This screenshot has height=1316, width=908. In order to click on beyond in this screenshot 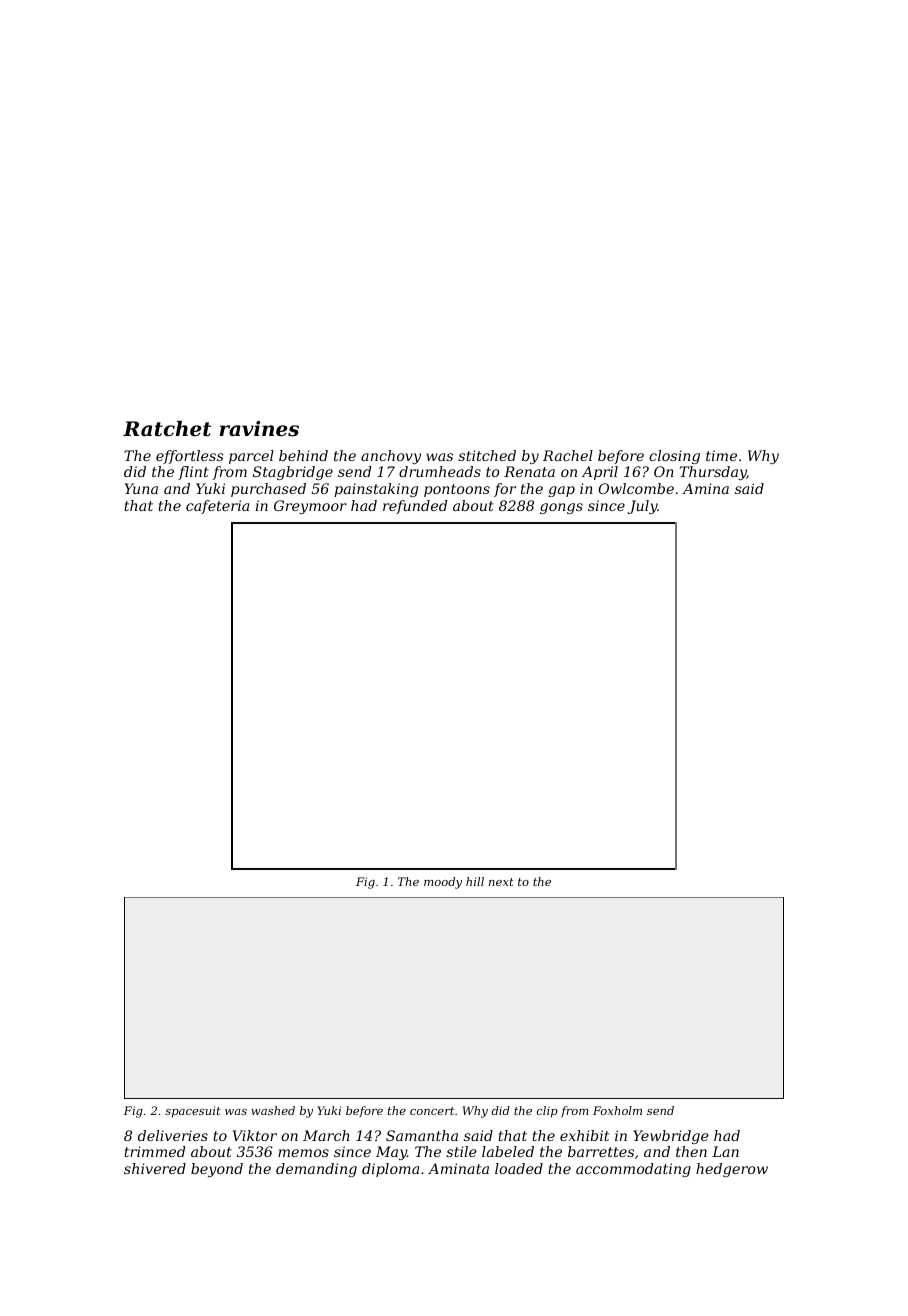, I will do `click(217, 1170)`.
